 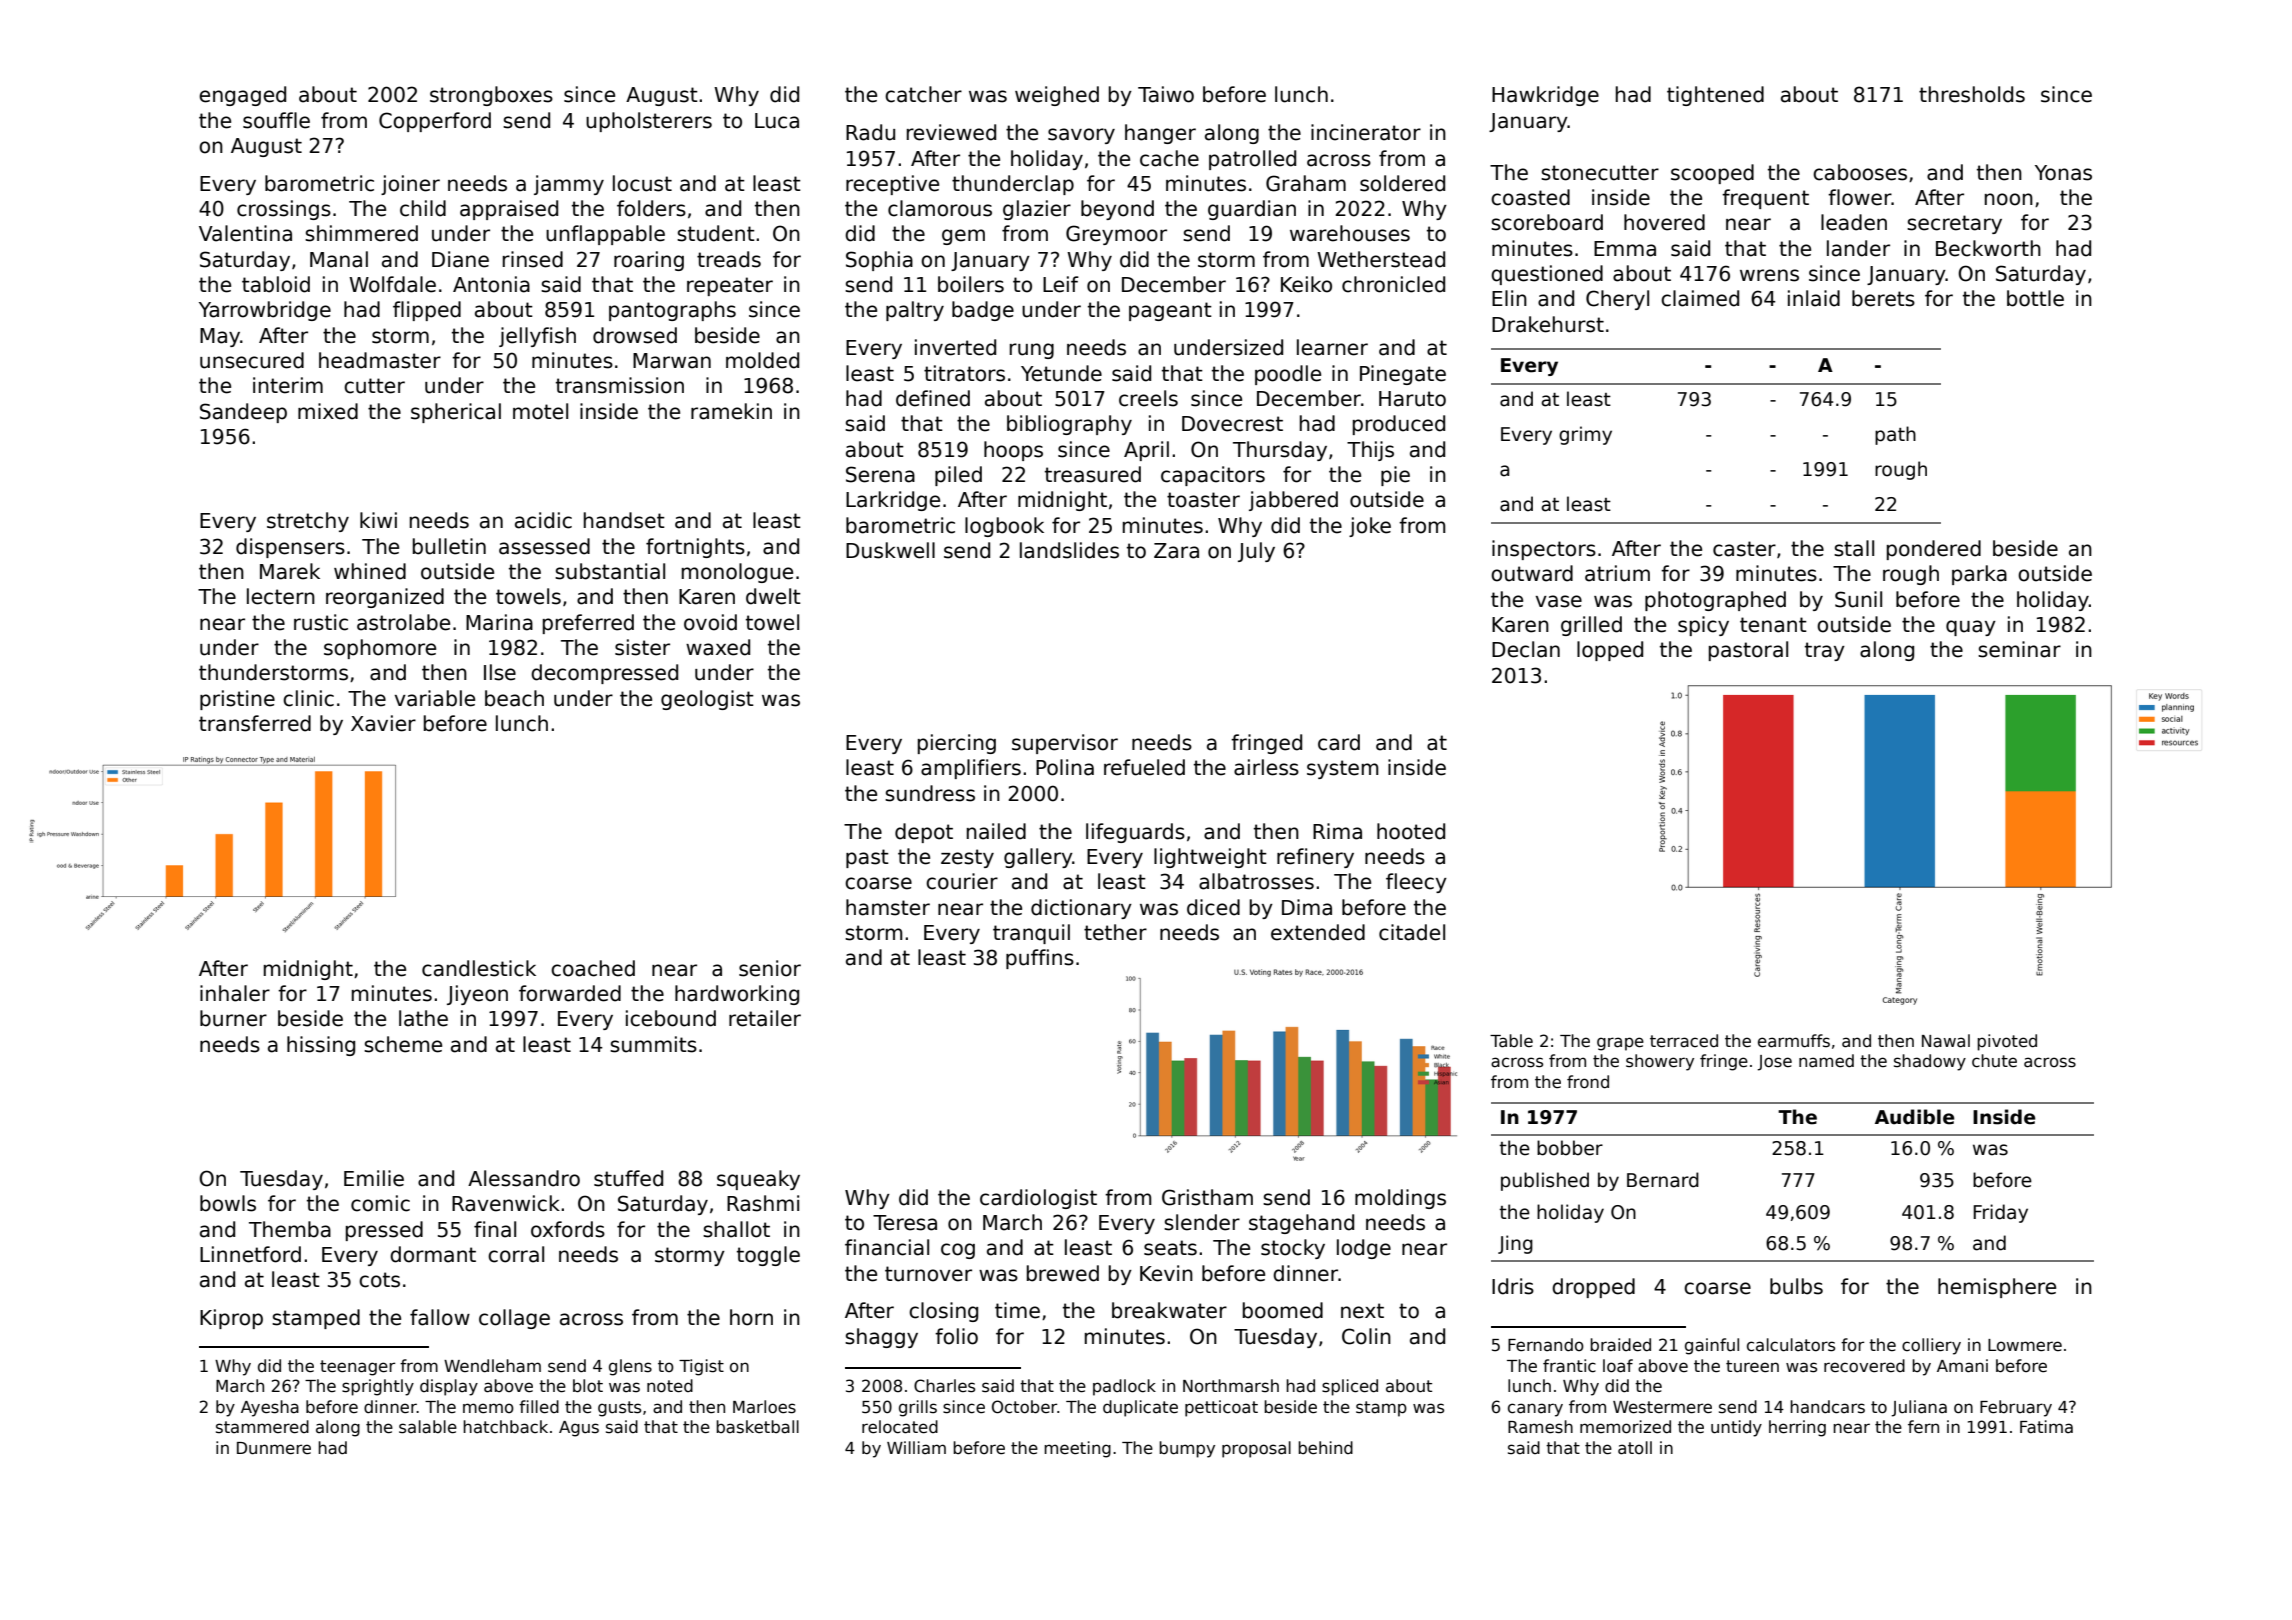 I want to click on strongboxes, so click(x=491, y=96).
